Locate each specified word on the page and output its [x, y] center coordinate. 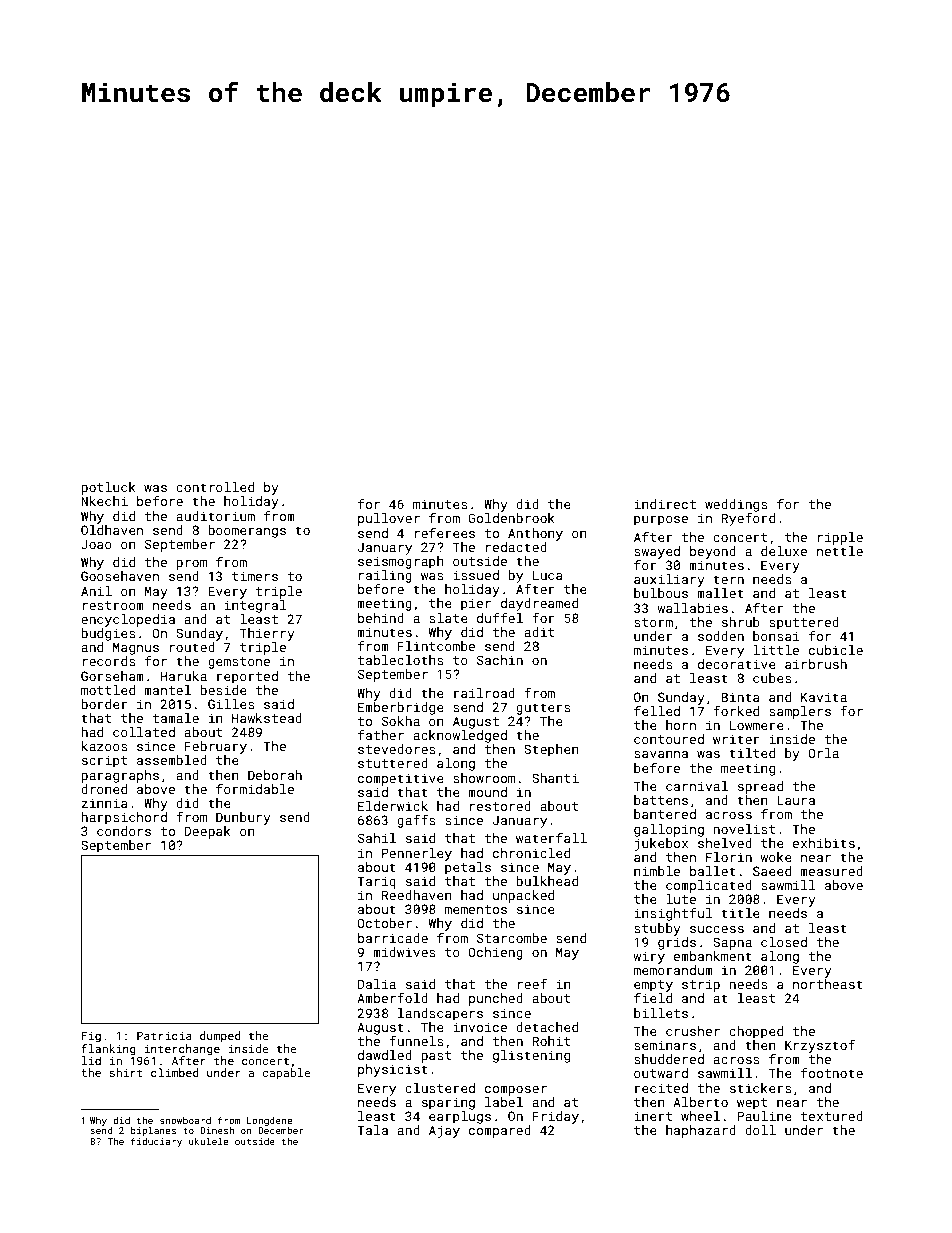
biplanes [153, 1131]
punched [496, 999]
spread [760, 787]
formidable [255, 789]
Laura [796, 800]
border [104, 704]
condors [124, 831]
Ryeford [748, 519]
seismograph [401, 562]
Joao [96, 544]
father [381, 735]
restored [500, 806]
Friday [556, 1117]
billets [661, 1013]
